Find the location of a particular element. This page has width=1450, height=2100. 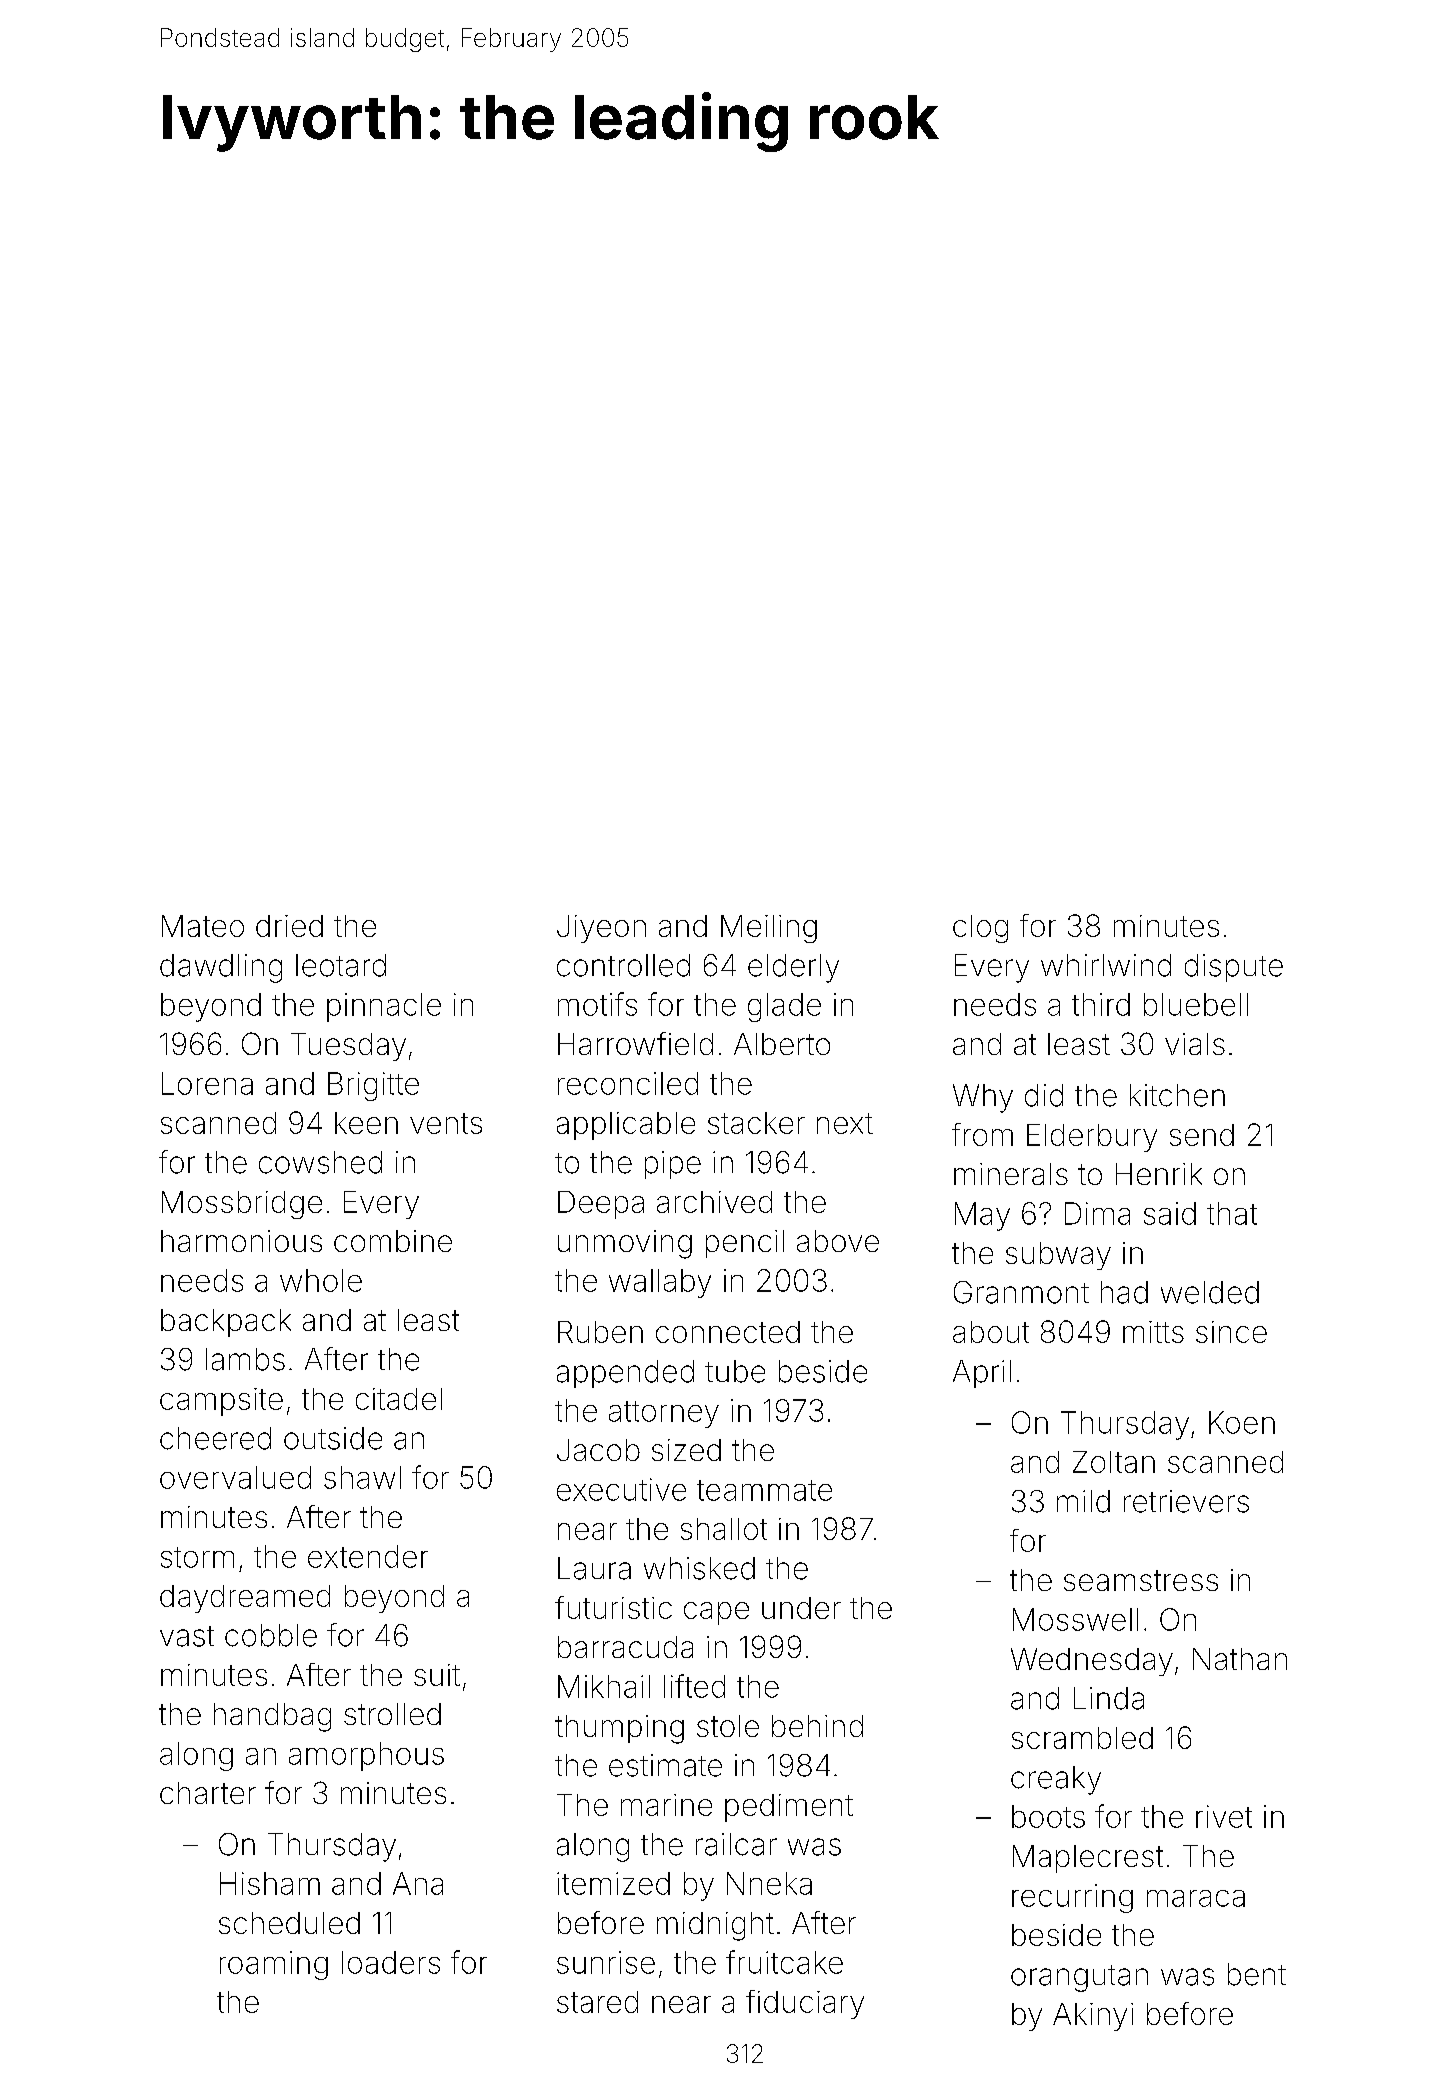

Hisham is located at coordinates (270, 1883).
